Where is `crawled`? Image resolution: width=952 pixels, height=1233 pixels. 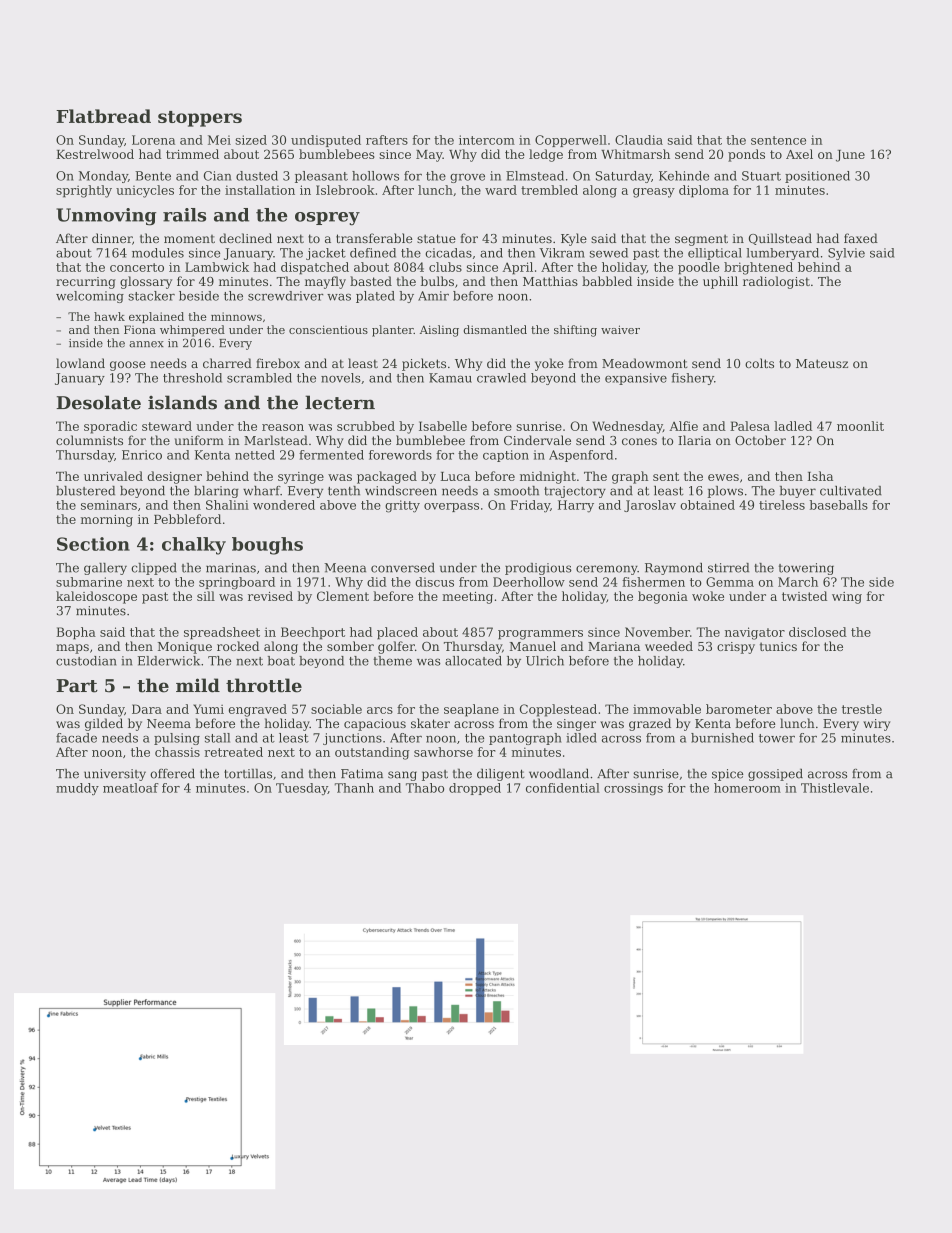
crawled is located at coordinates (501, 378).
